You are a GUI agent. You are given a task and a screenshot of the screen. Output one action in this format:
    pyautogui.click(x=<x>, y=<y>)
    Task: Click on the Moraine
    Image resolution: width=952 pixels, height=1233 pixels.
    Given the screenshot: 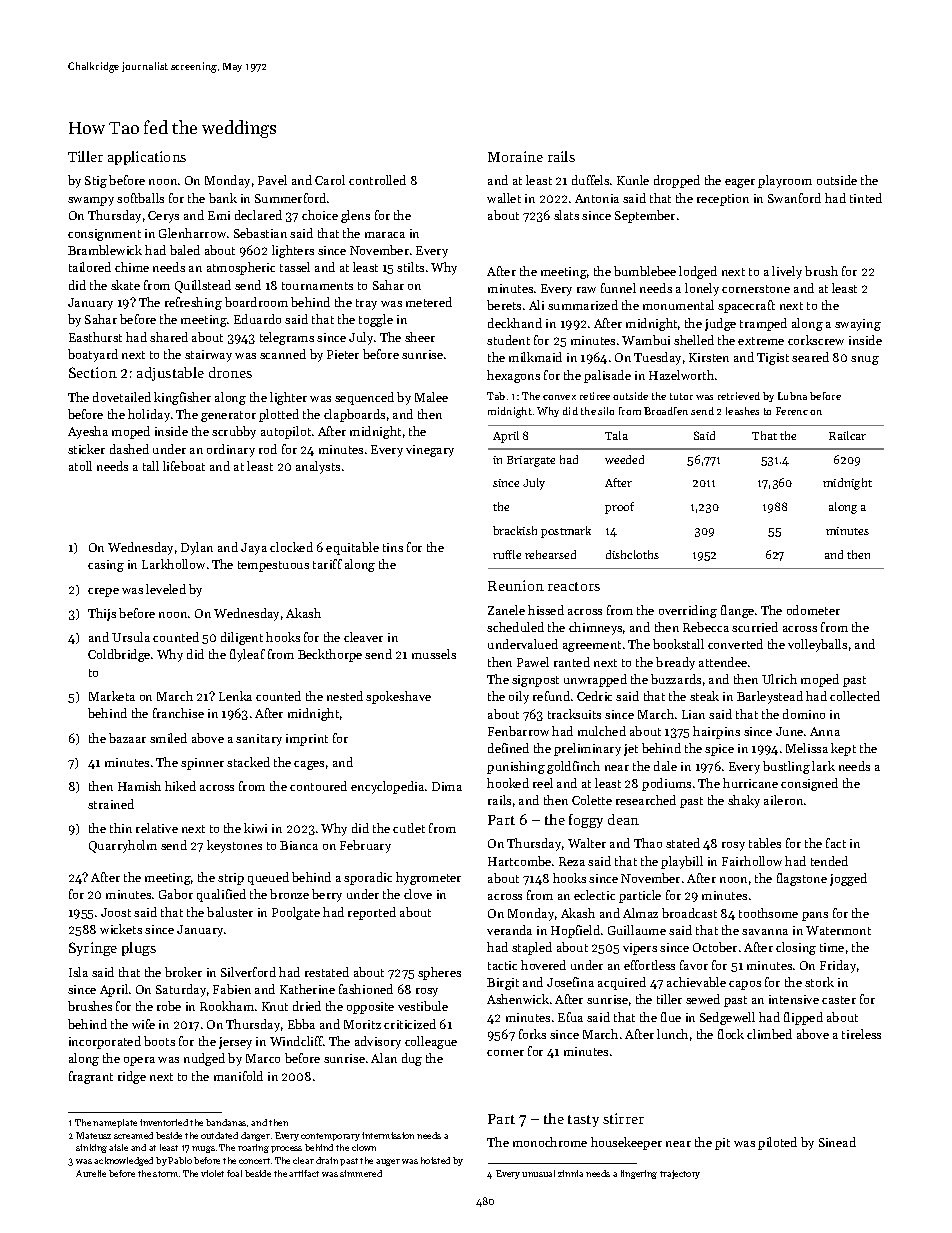 What is the action you would take?
    pyautogui.click(x=515, y=156)
